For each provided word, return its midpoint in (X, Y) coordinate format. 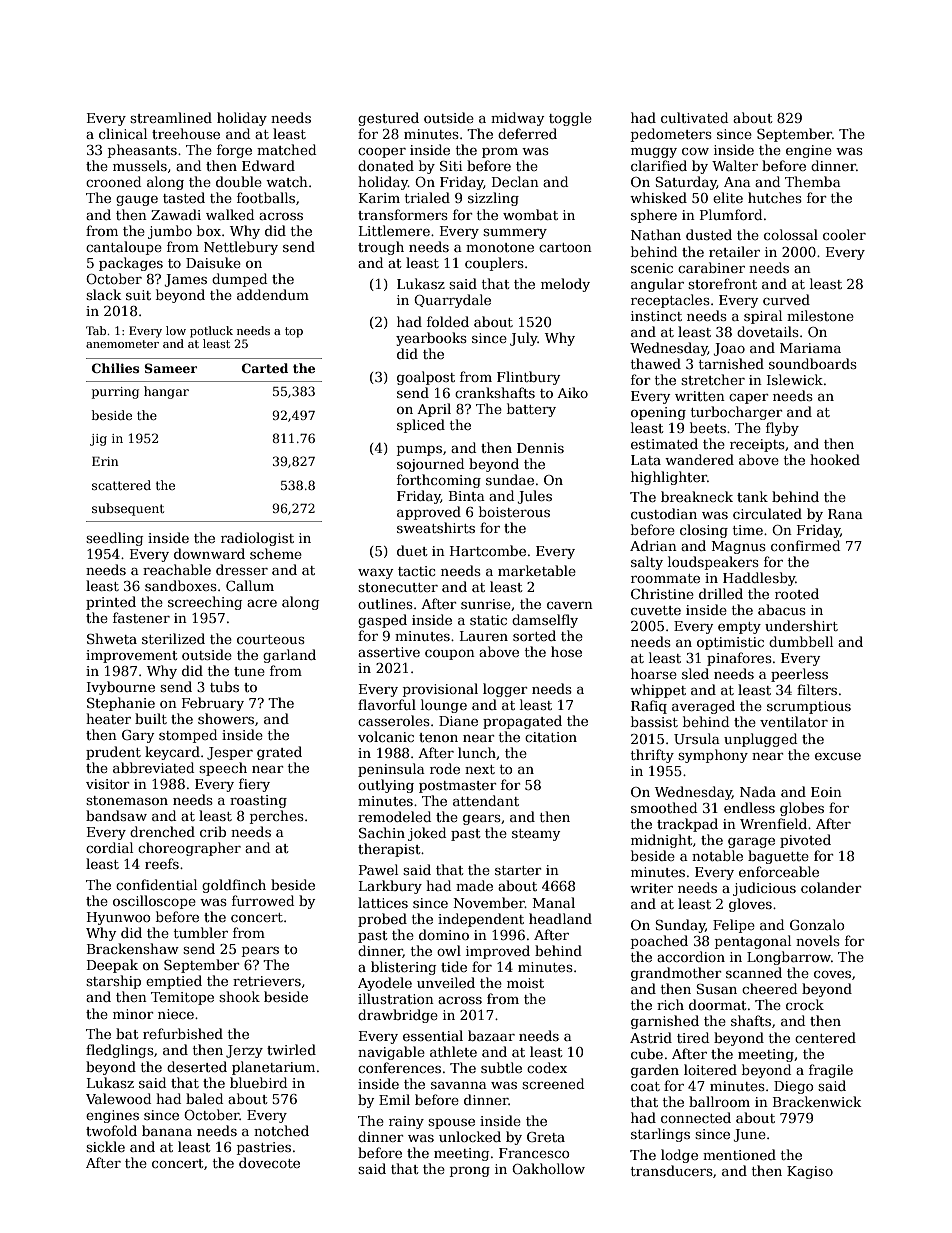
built (151, 718)
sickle (105, 1146)
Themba (813, 181)
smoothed (664, 807)
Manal (554, 902)
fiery (254, 785)
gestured (388, 119)
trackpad (687, 825)
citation (551, 737)
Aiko (572, 392)
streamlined (171, 117)
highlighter (669, 478)
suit (138, 295)
